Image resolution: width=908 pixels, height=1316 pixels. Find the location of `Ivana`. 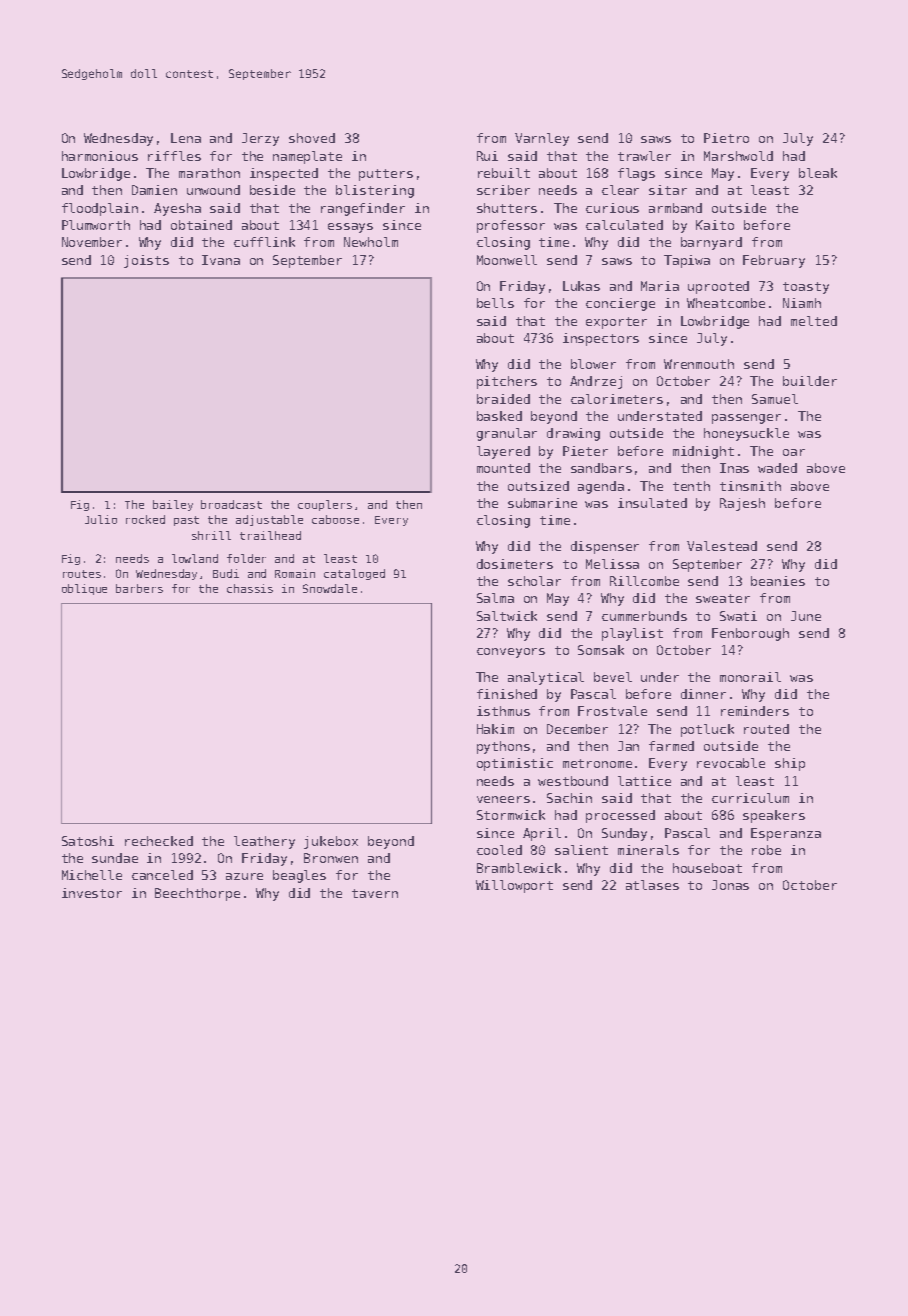

Ivana is located at coordinates (221, 260).
